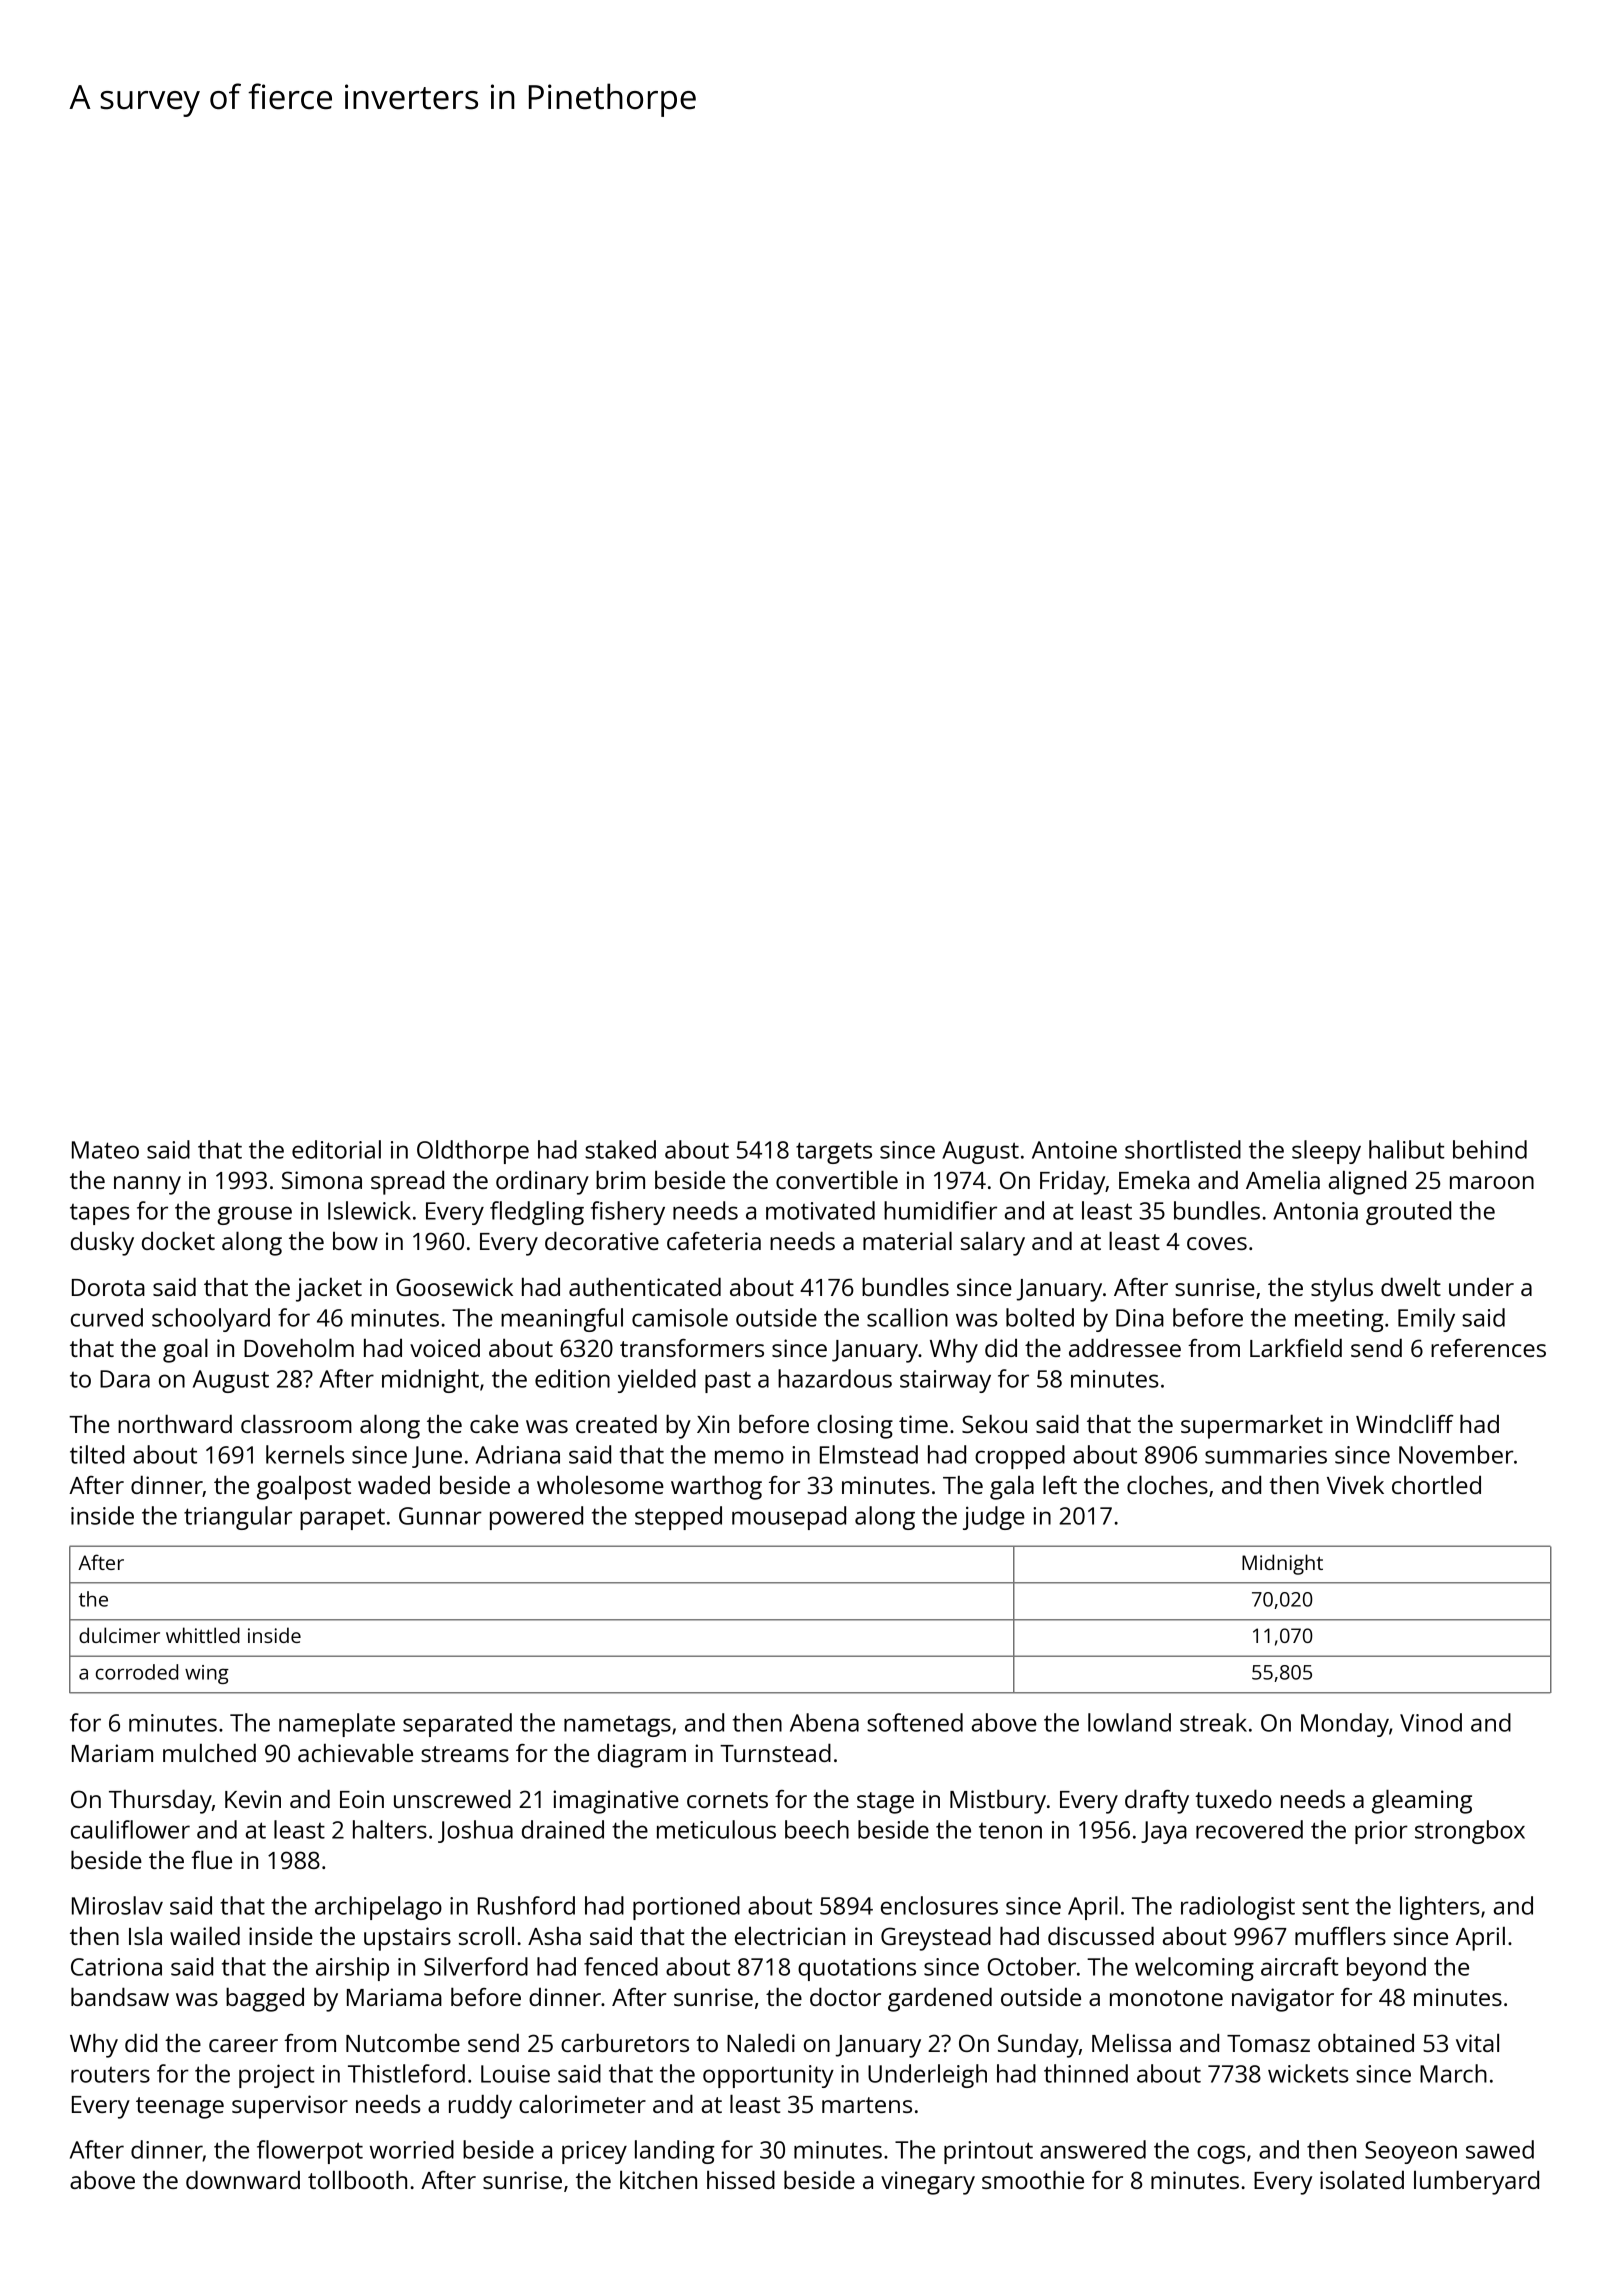 The image size is (1620, 2292). I want to click on Greystead, so click(936, 1938).
